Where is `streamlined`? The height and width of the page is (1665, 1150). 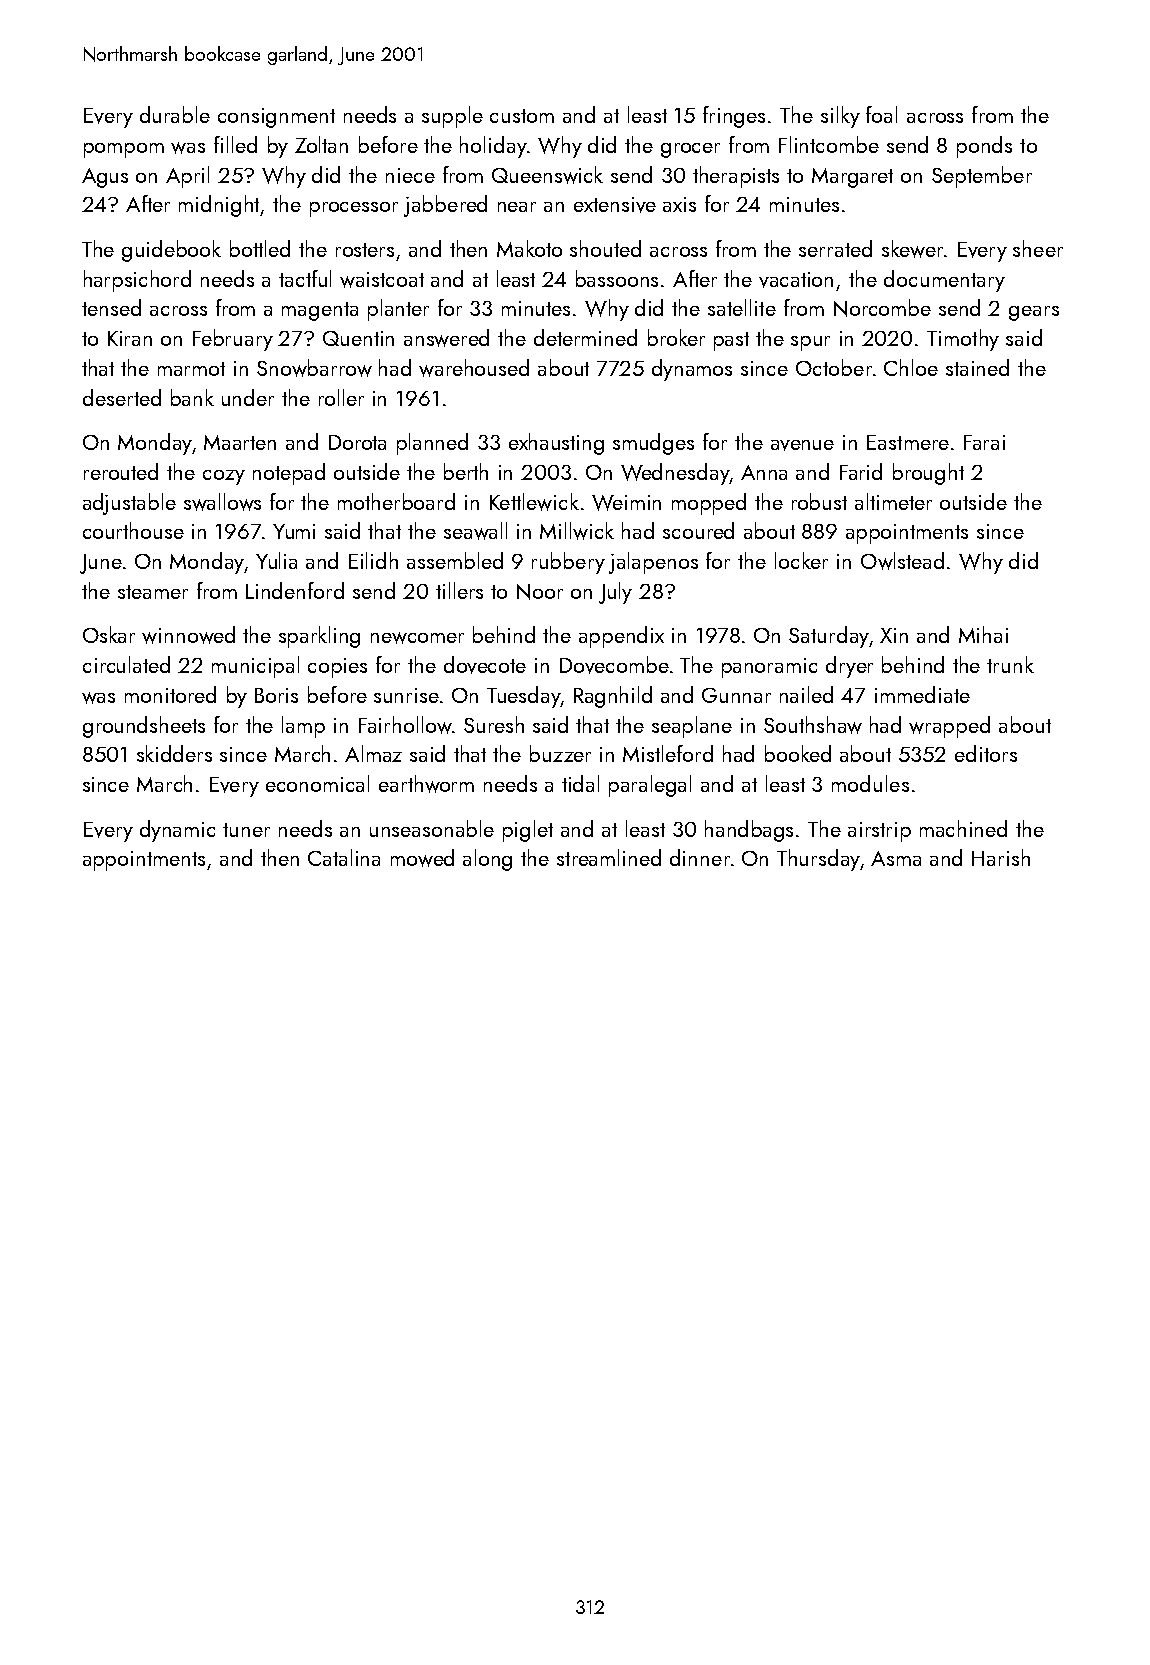
streamlined is located at coordinates (609, 857).
